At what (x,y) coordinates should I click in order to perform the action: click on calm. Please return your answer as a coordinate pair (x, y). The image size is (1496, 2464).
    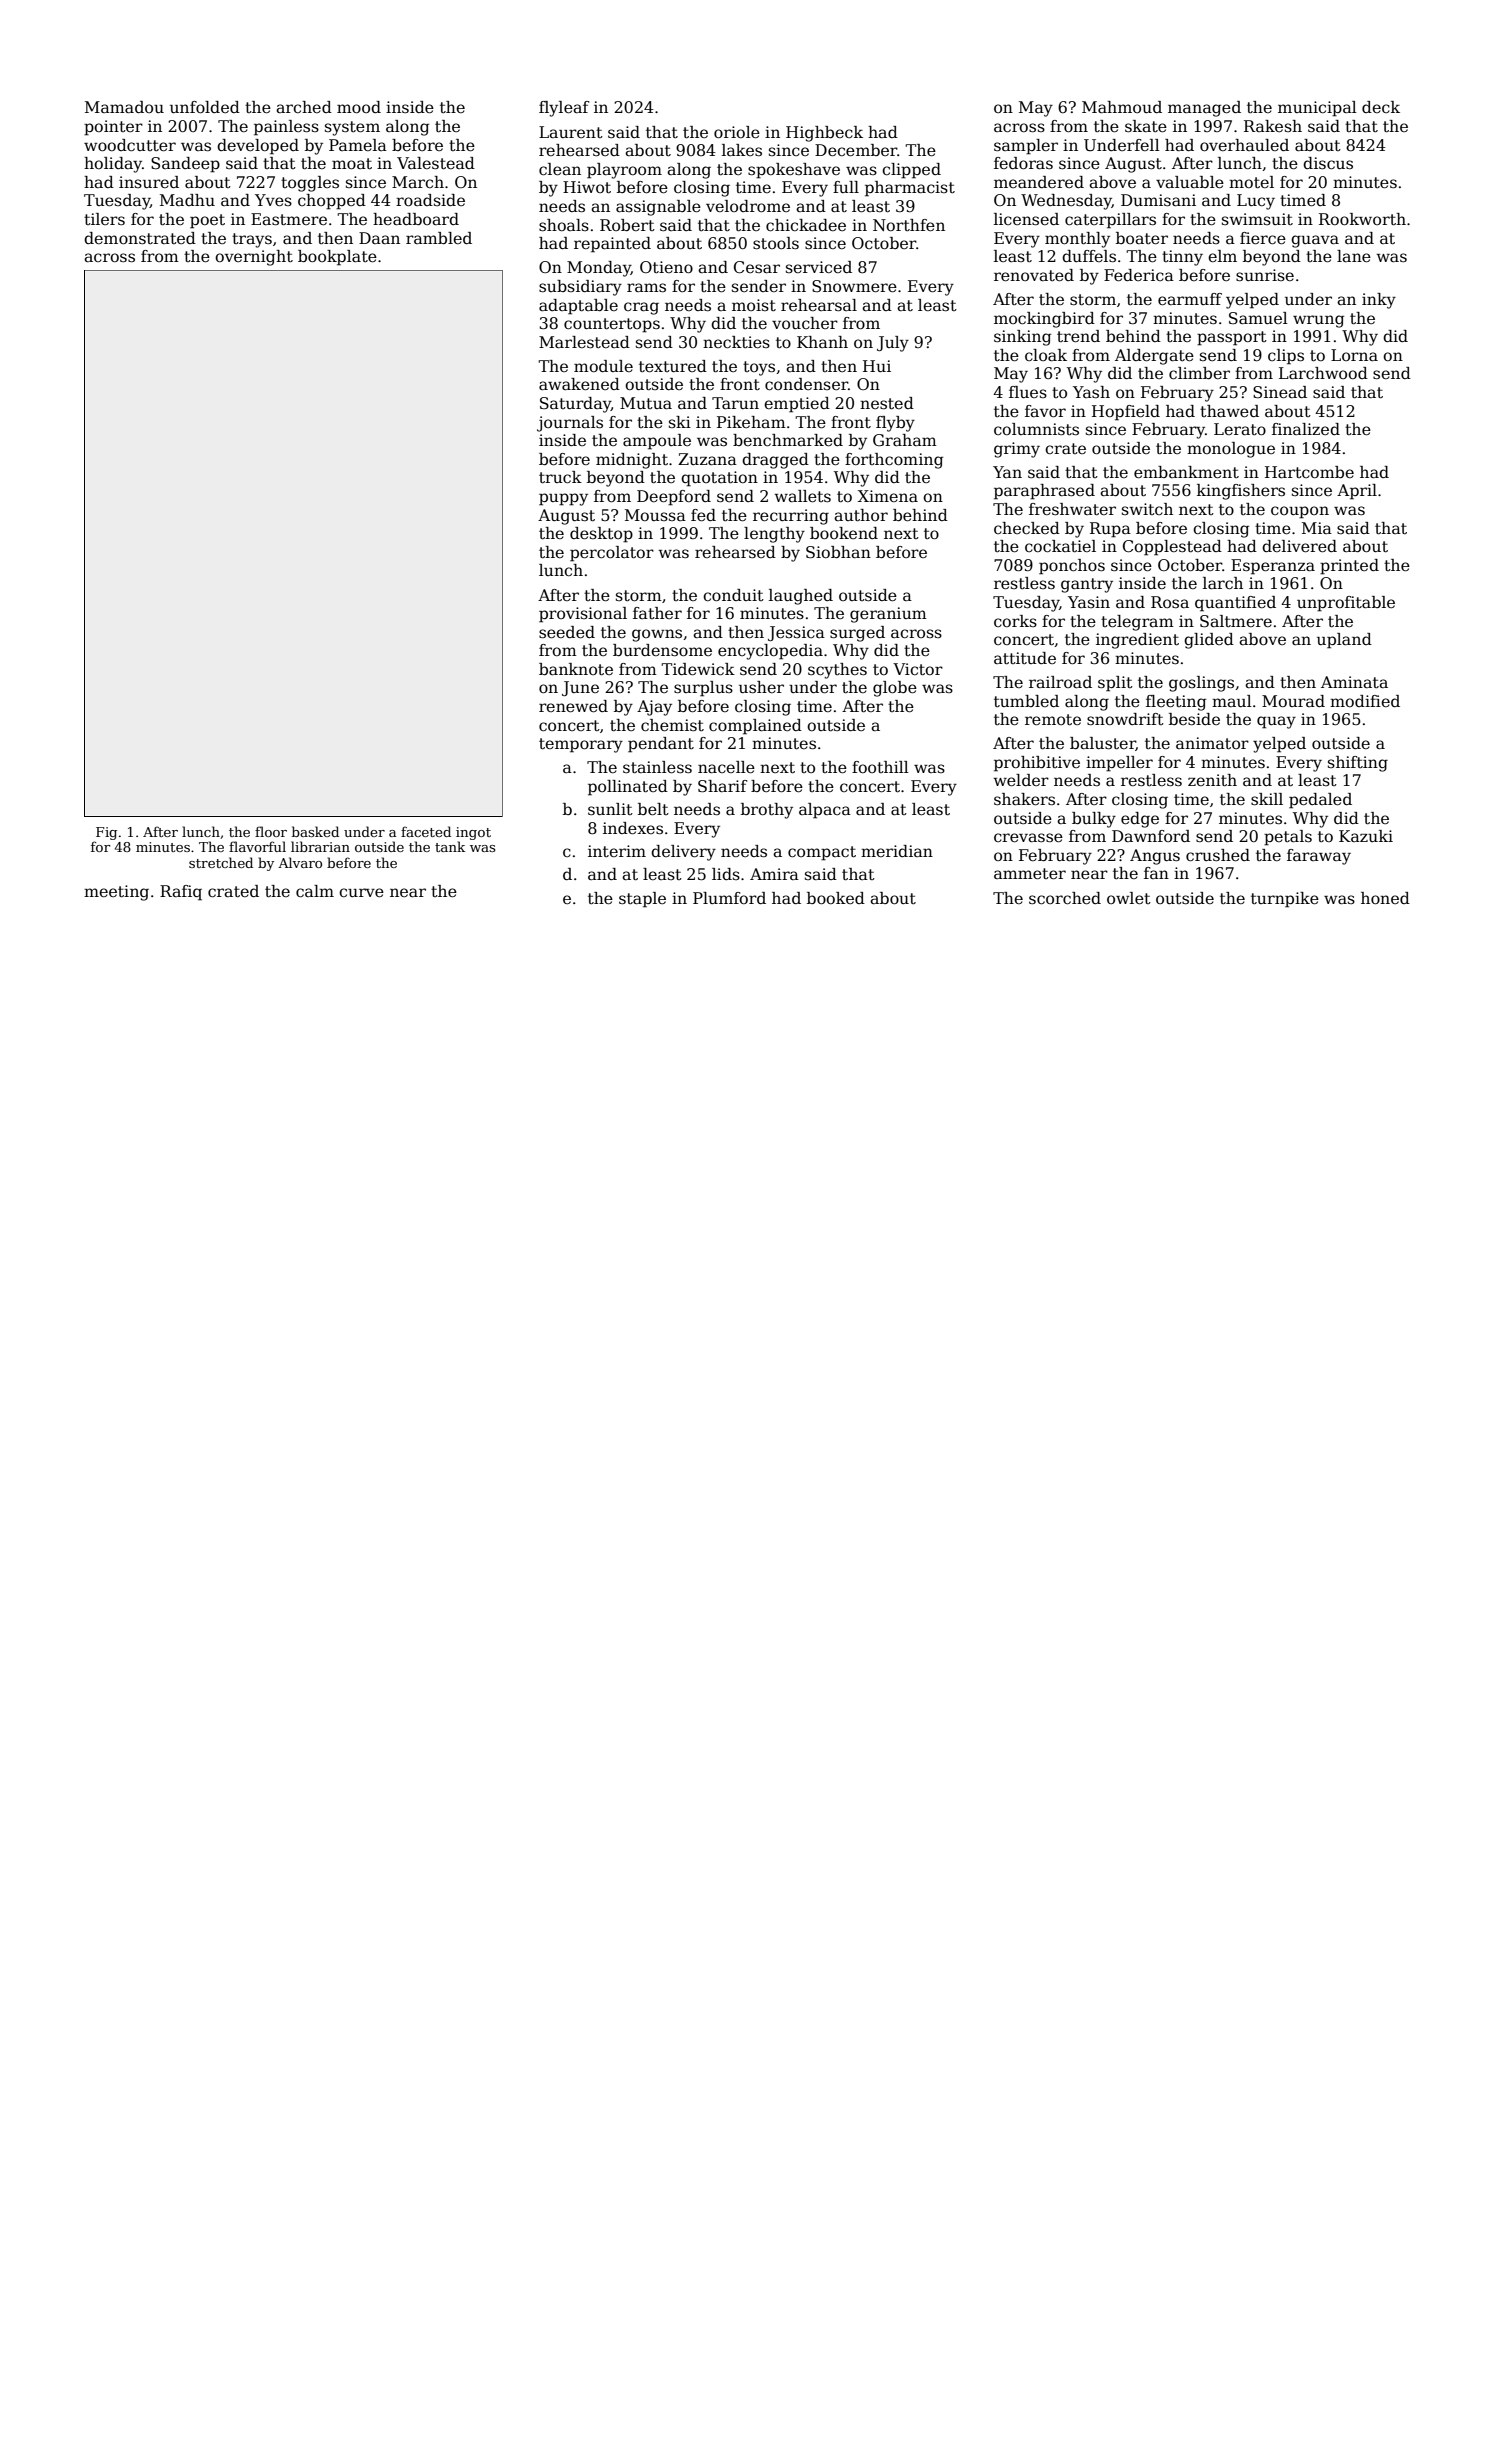
    Looking at the image, I should click on (315, 891).
